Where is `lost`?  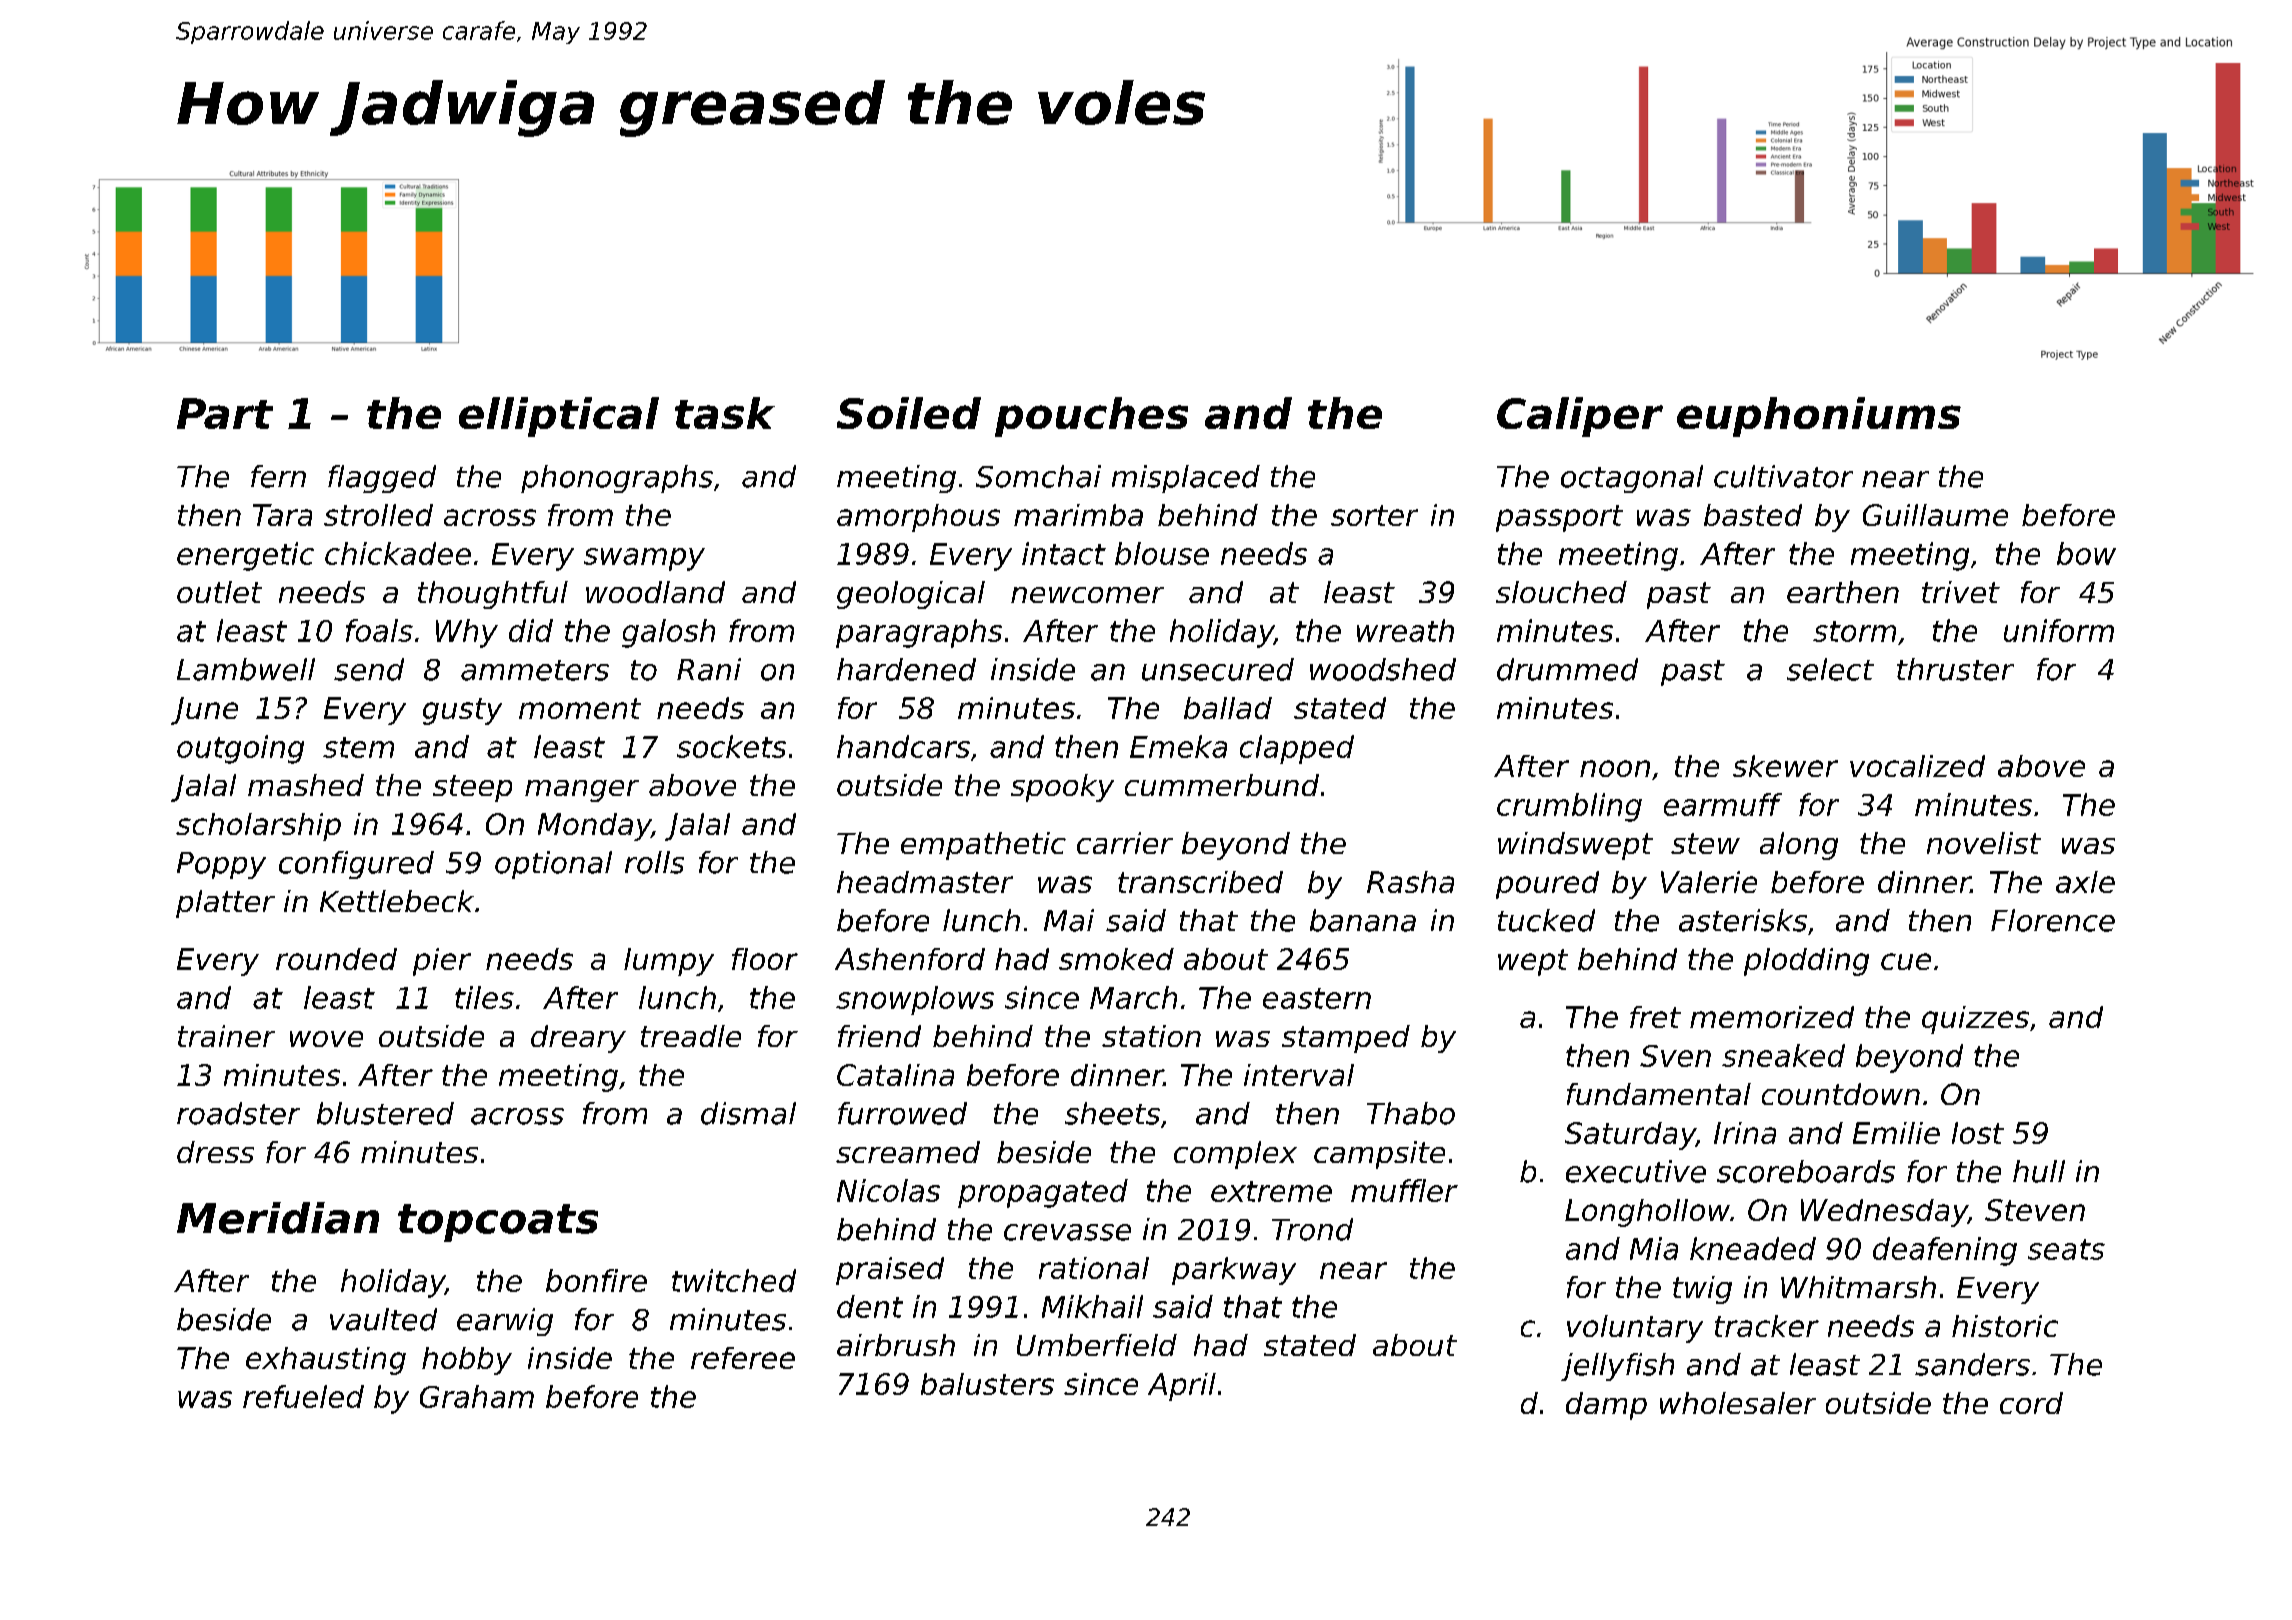
lost is located at coordinates (1978, 1133).
